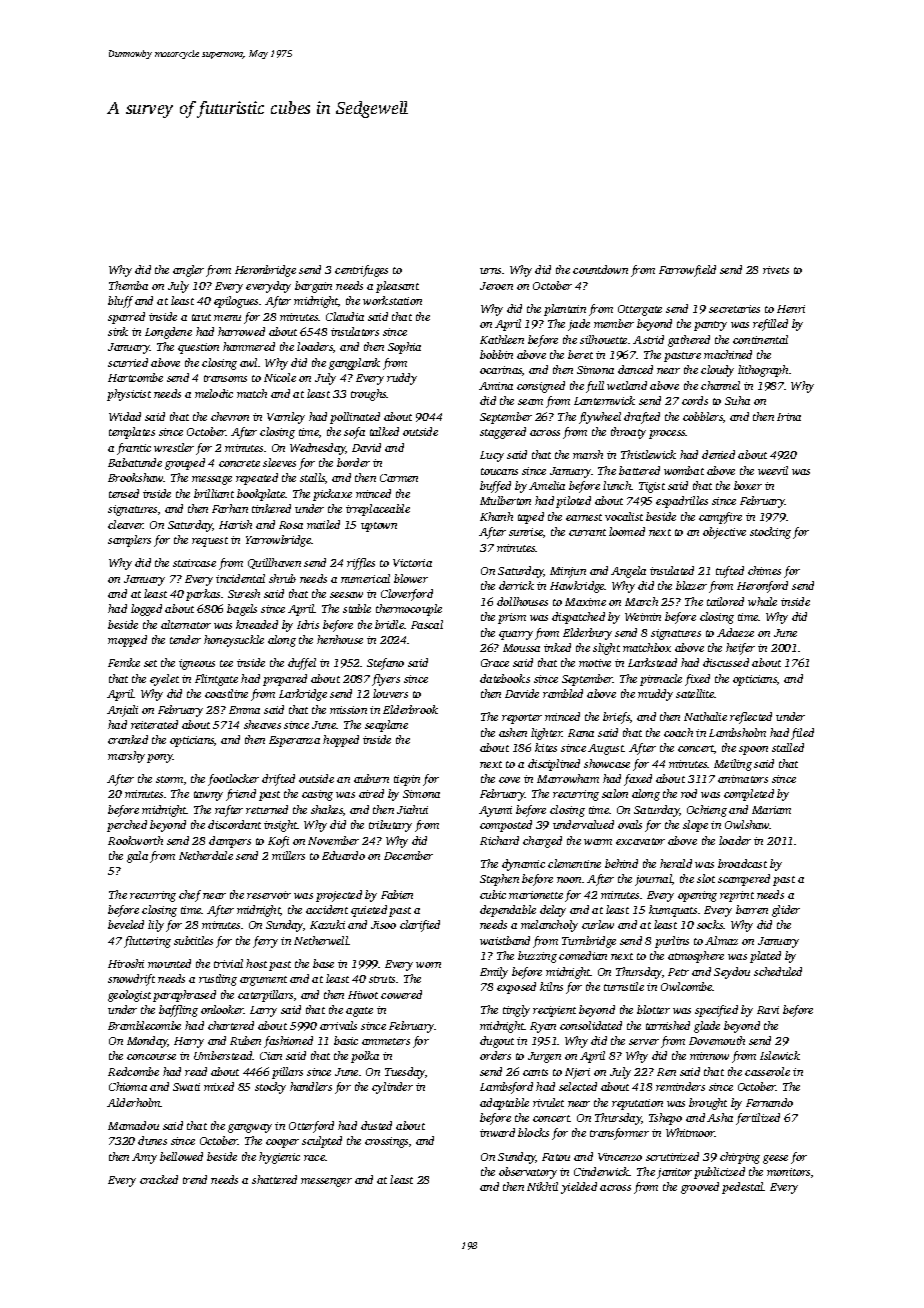 The height and width of the screenshot is (1308, 924). I want to click on discordant, so click(234, 824).
